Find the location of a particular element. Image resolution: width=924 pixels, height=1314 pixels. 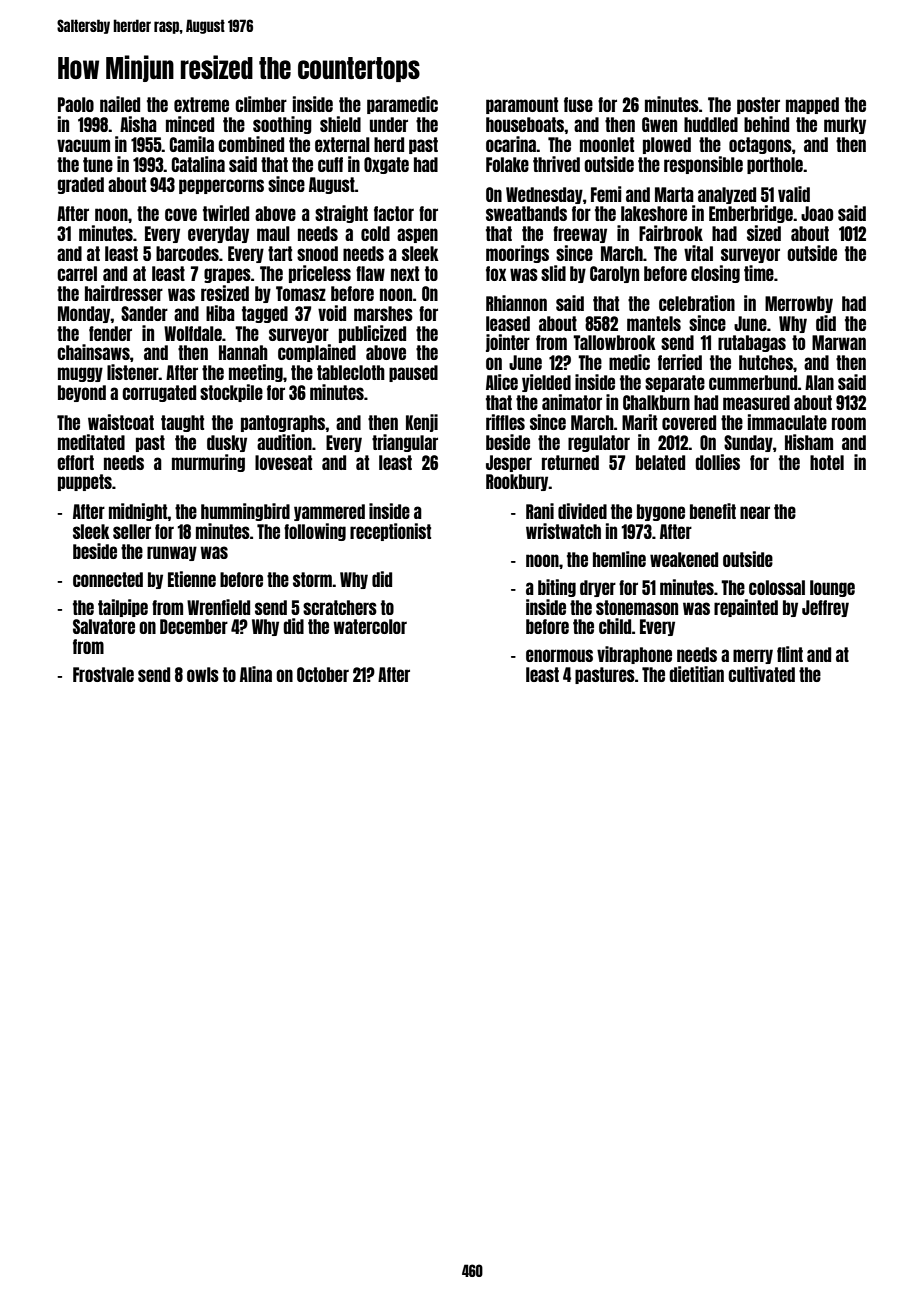

mantels is located at coordinates (654, 323).
